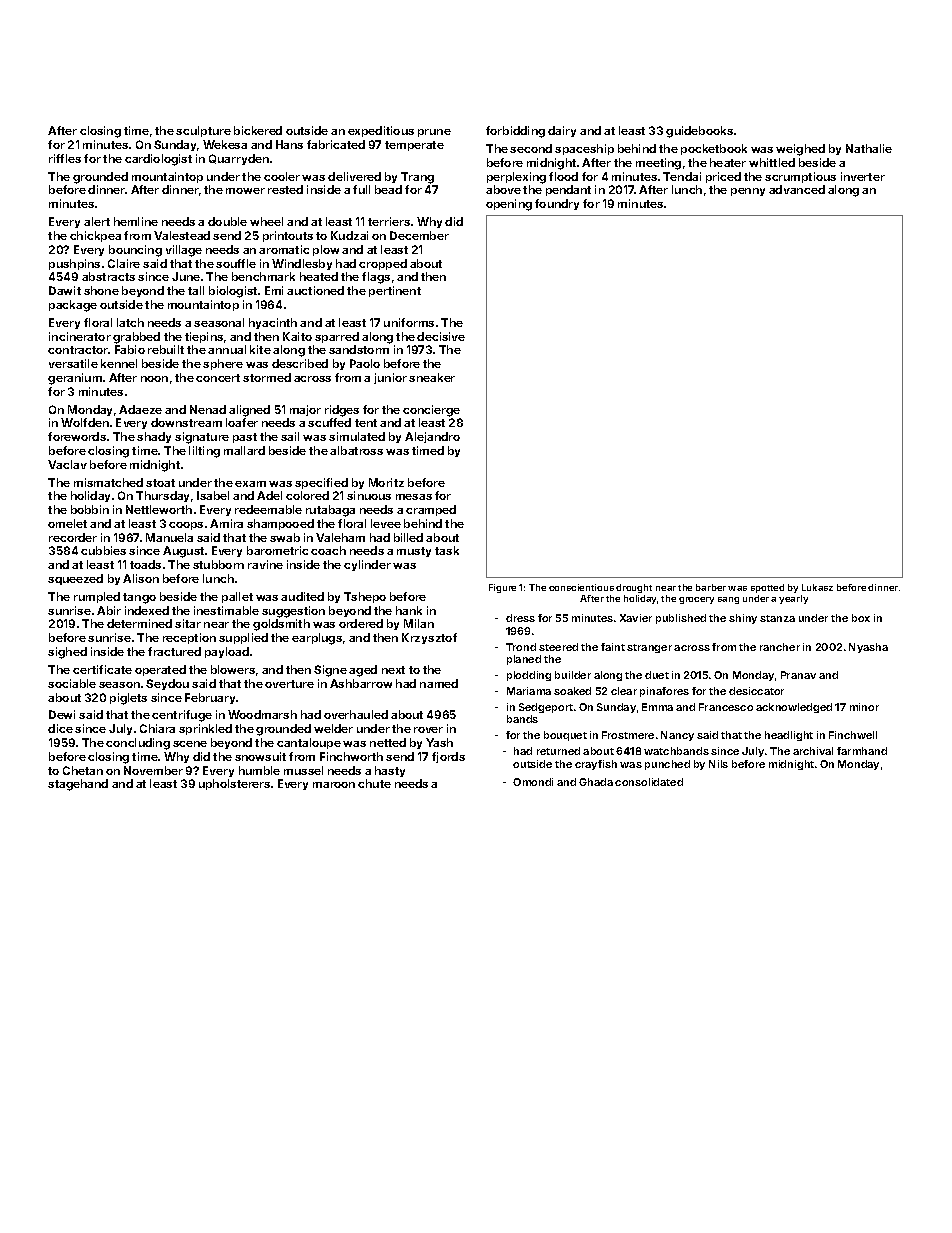 Image resolution: width=952 pixels, height=1233 pixels. What do you see at coordinates (432, 377) in the screenshot?
I see `sneaker` at bounding box center [432, 377].
